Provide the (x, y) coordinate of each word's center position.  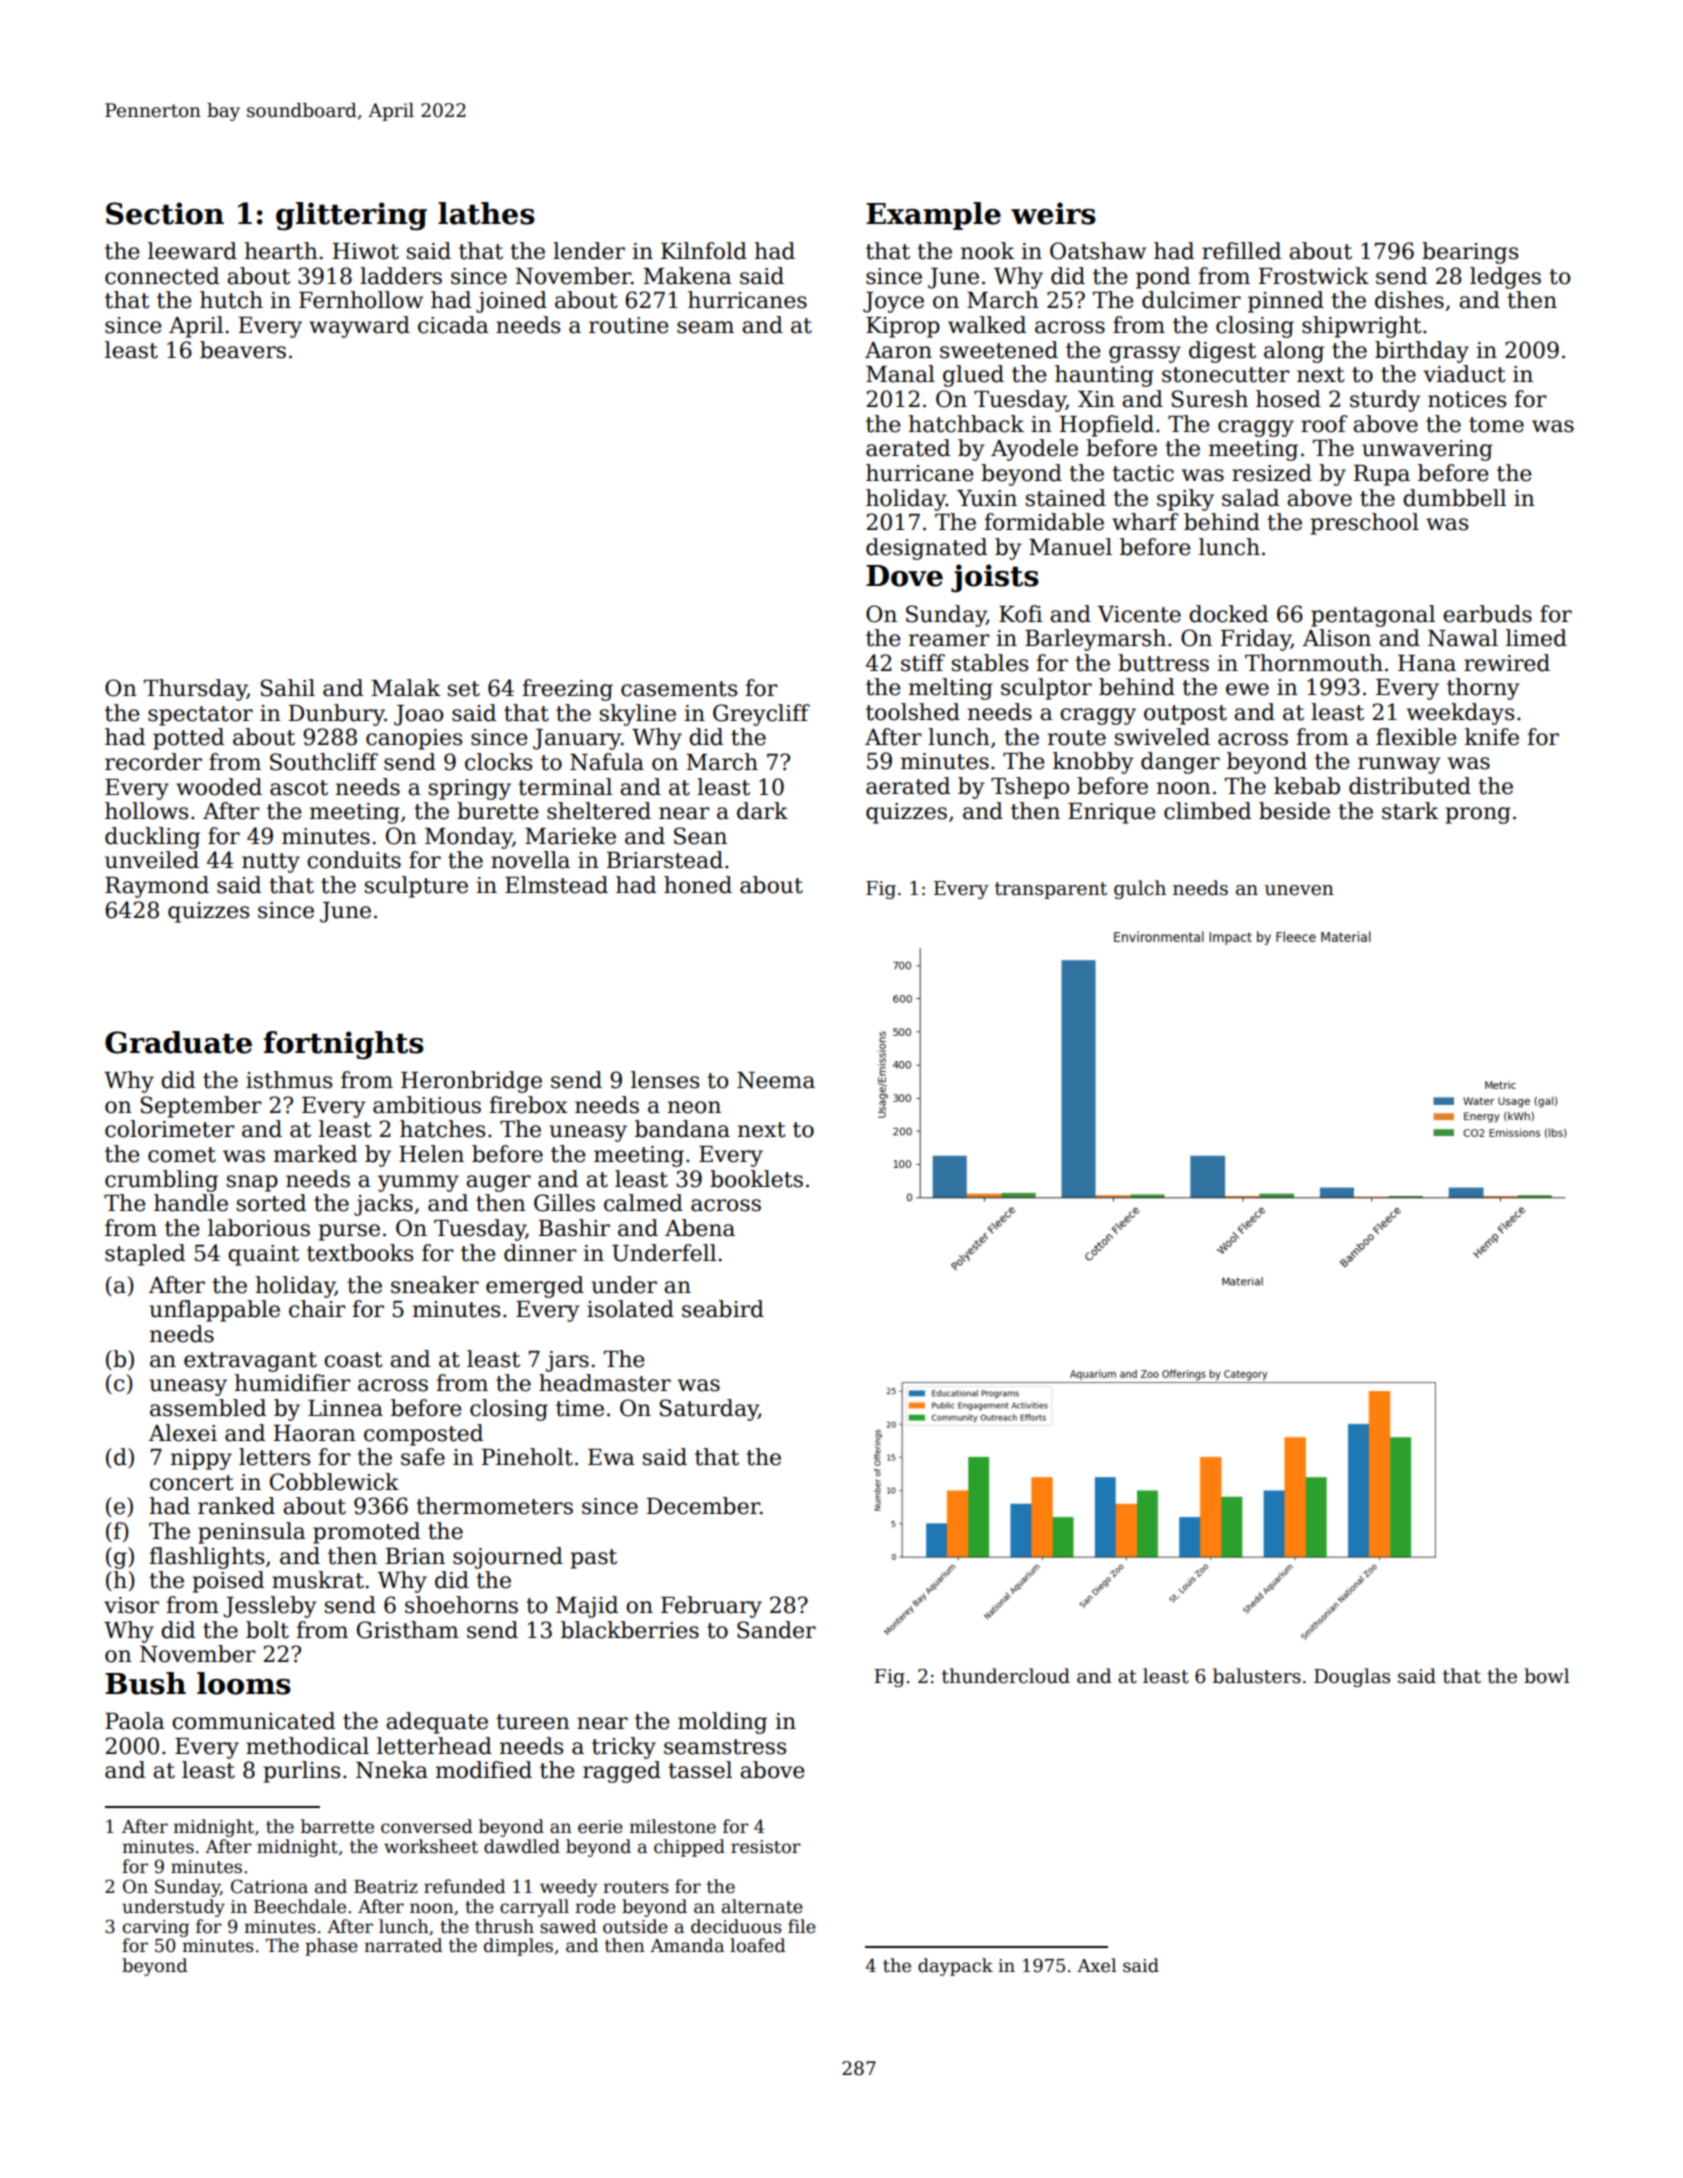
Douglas (1352, 1677)
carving (156, 1928)
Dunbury (337, 715)
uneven (1299, 890)
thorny (1483, 689)
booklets (756, 1179)
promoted (366, 1533)
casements (679, 689)
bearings (1470, 253)
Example (933, 216)
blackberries (630, 1630)
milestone (672, 1826)
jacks (383, 1205)
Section (165, 213)
